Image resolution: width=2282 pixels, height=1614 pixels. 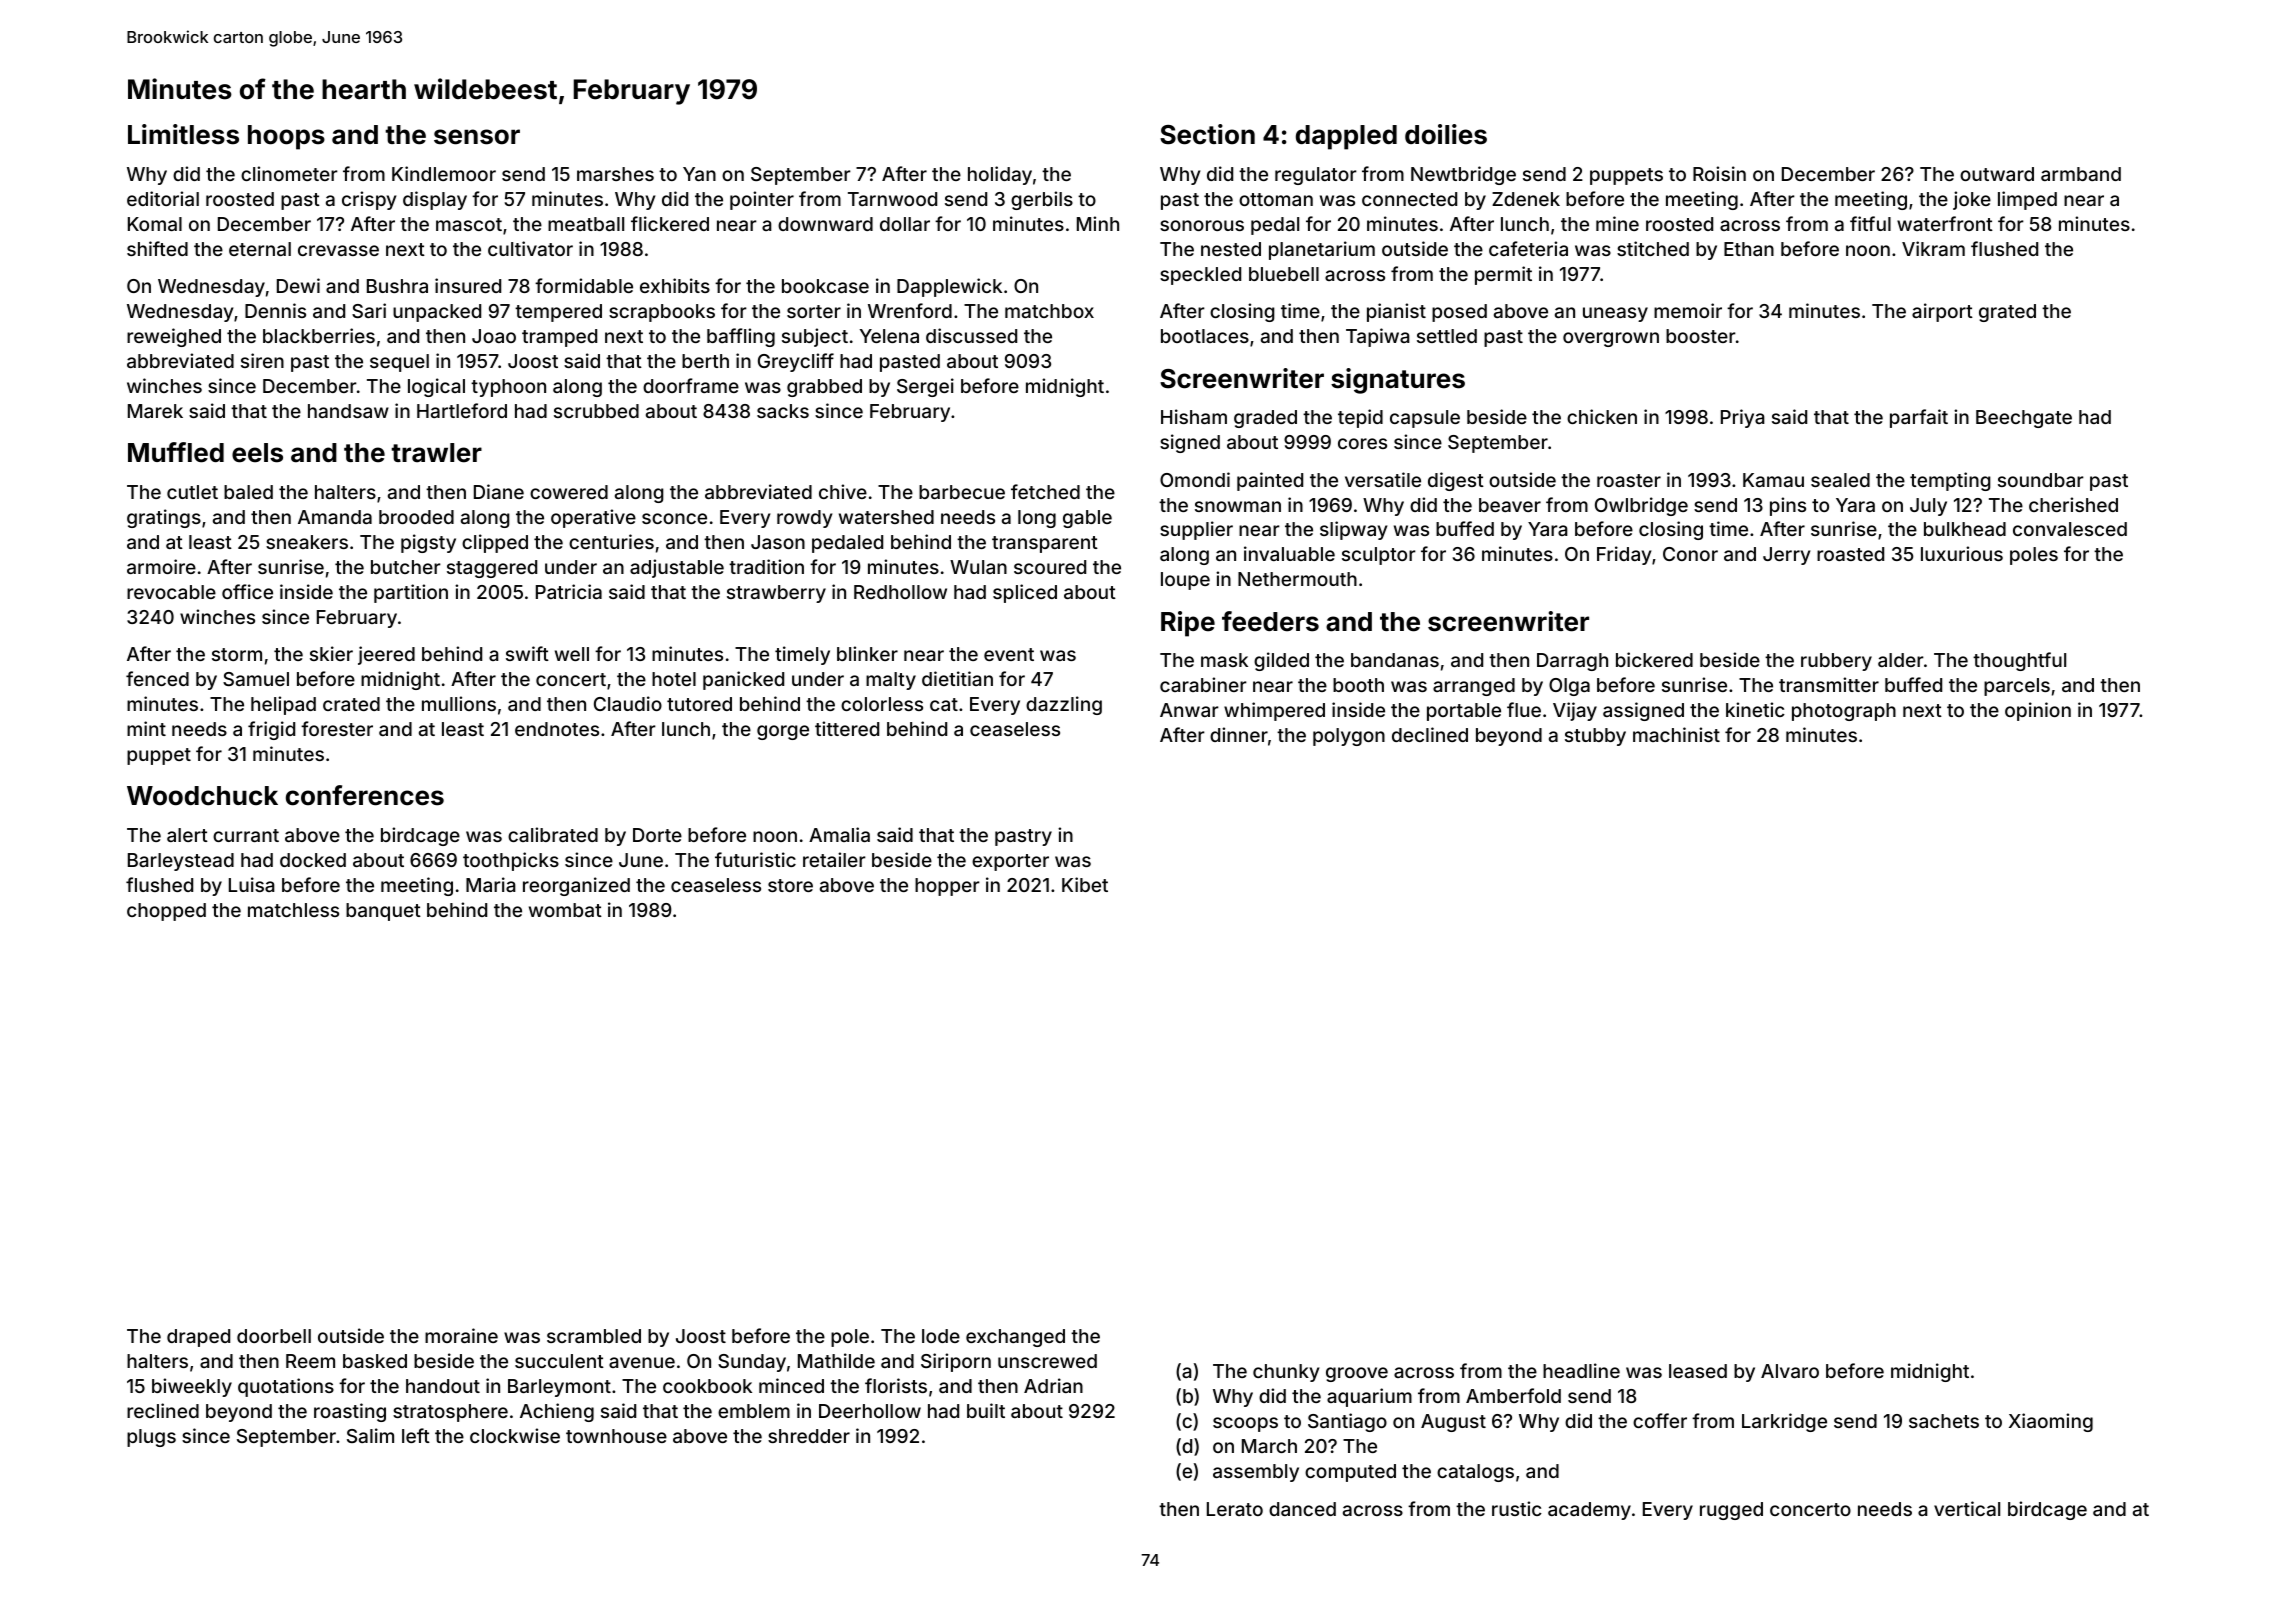 I want to click on sensor, so click(x=477, y=137).
